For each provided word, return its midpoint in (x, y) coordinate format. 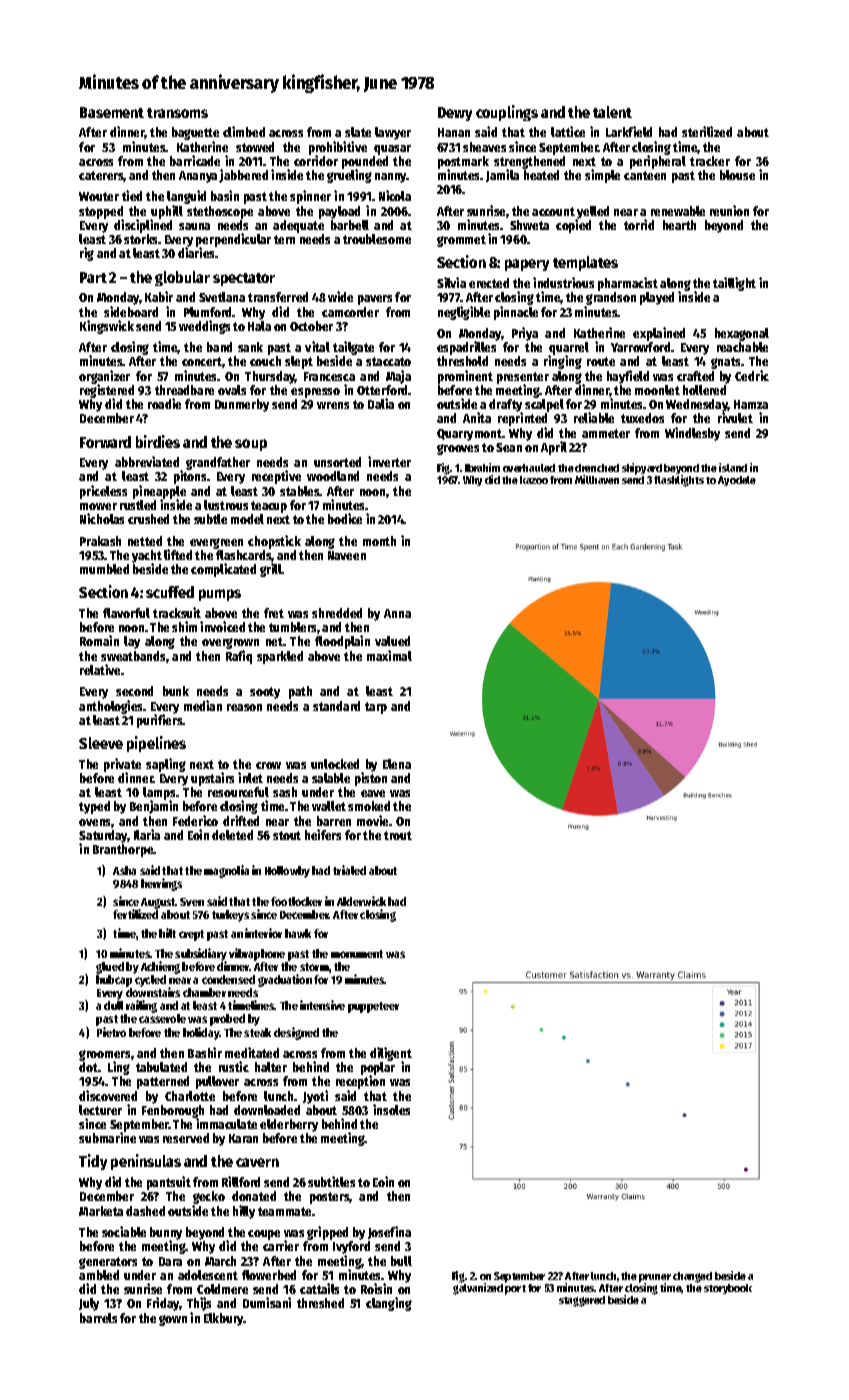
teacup (269, 507)
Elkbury (224, 1319)
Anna (397, 613)
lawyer (393, 133)
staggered (582, 1301)
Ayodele (737, 481)
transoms (177, 113)
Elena (397, 764)
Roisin (376, 1288)
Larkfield (629, 131)
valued (392, 641)
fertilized (135, 914)
